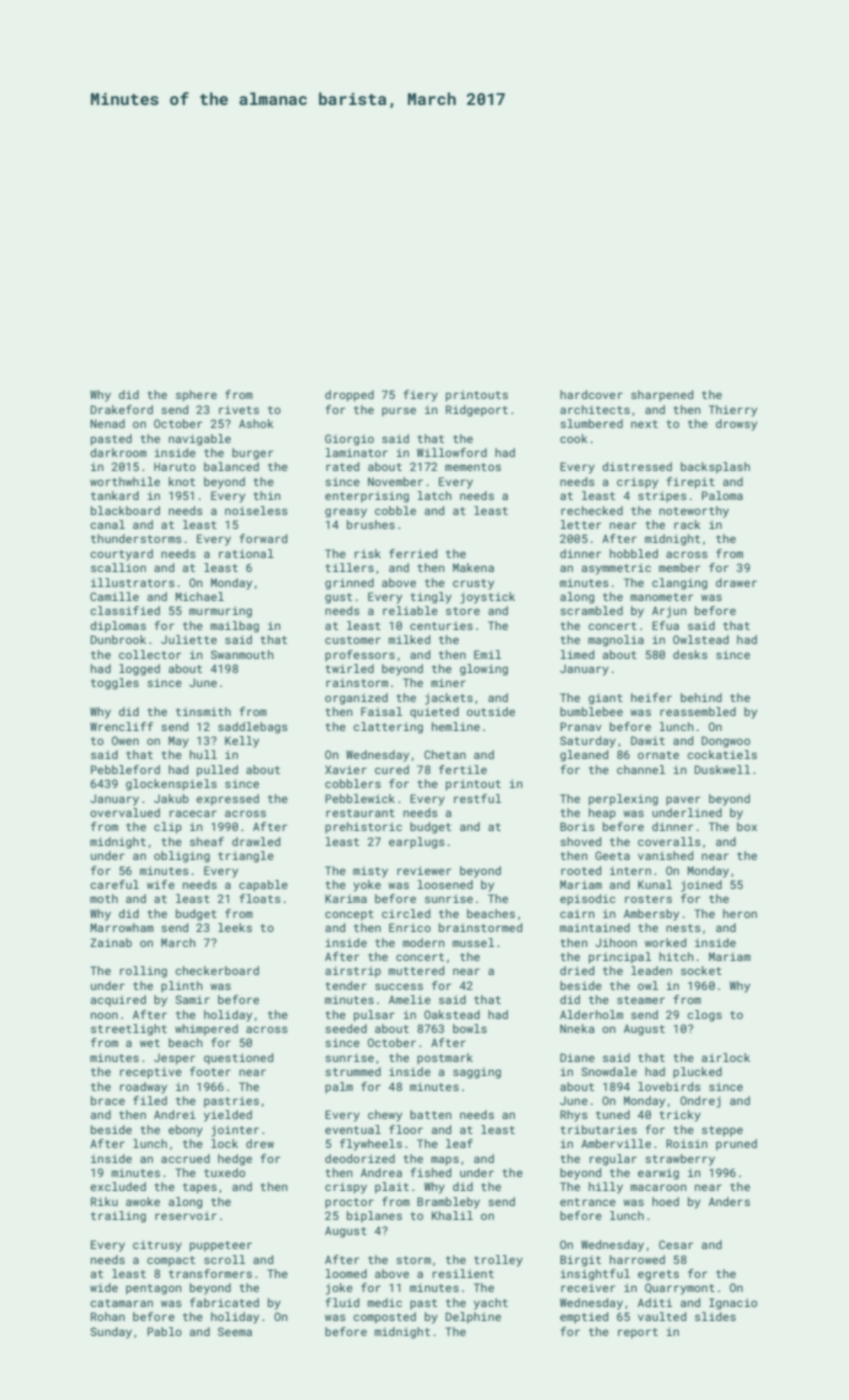  Describe the element at coordinates (346, 769) in the document. I see `Xavier` at that location.
